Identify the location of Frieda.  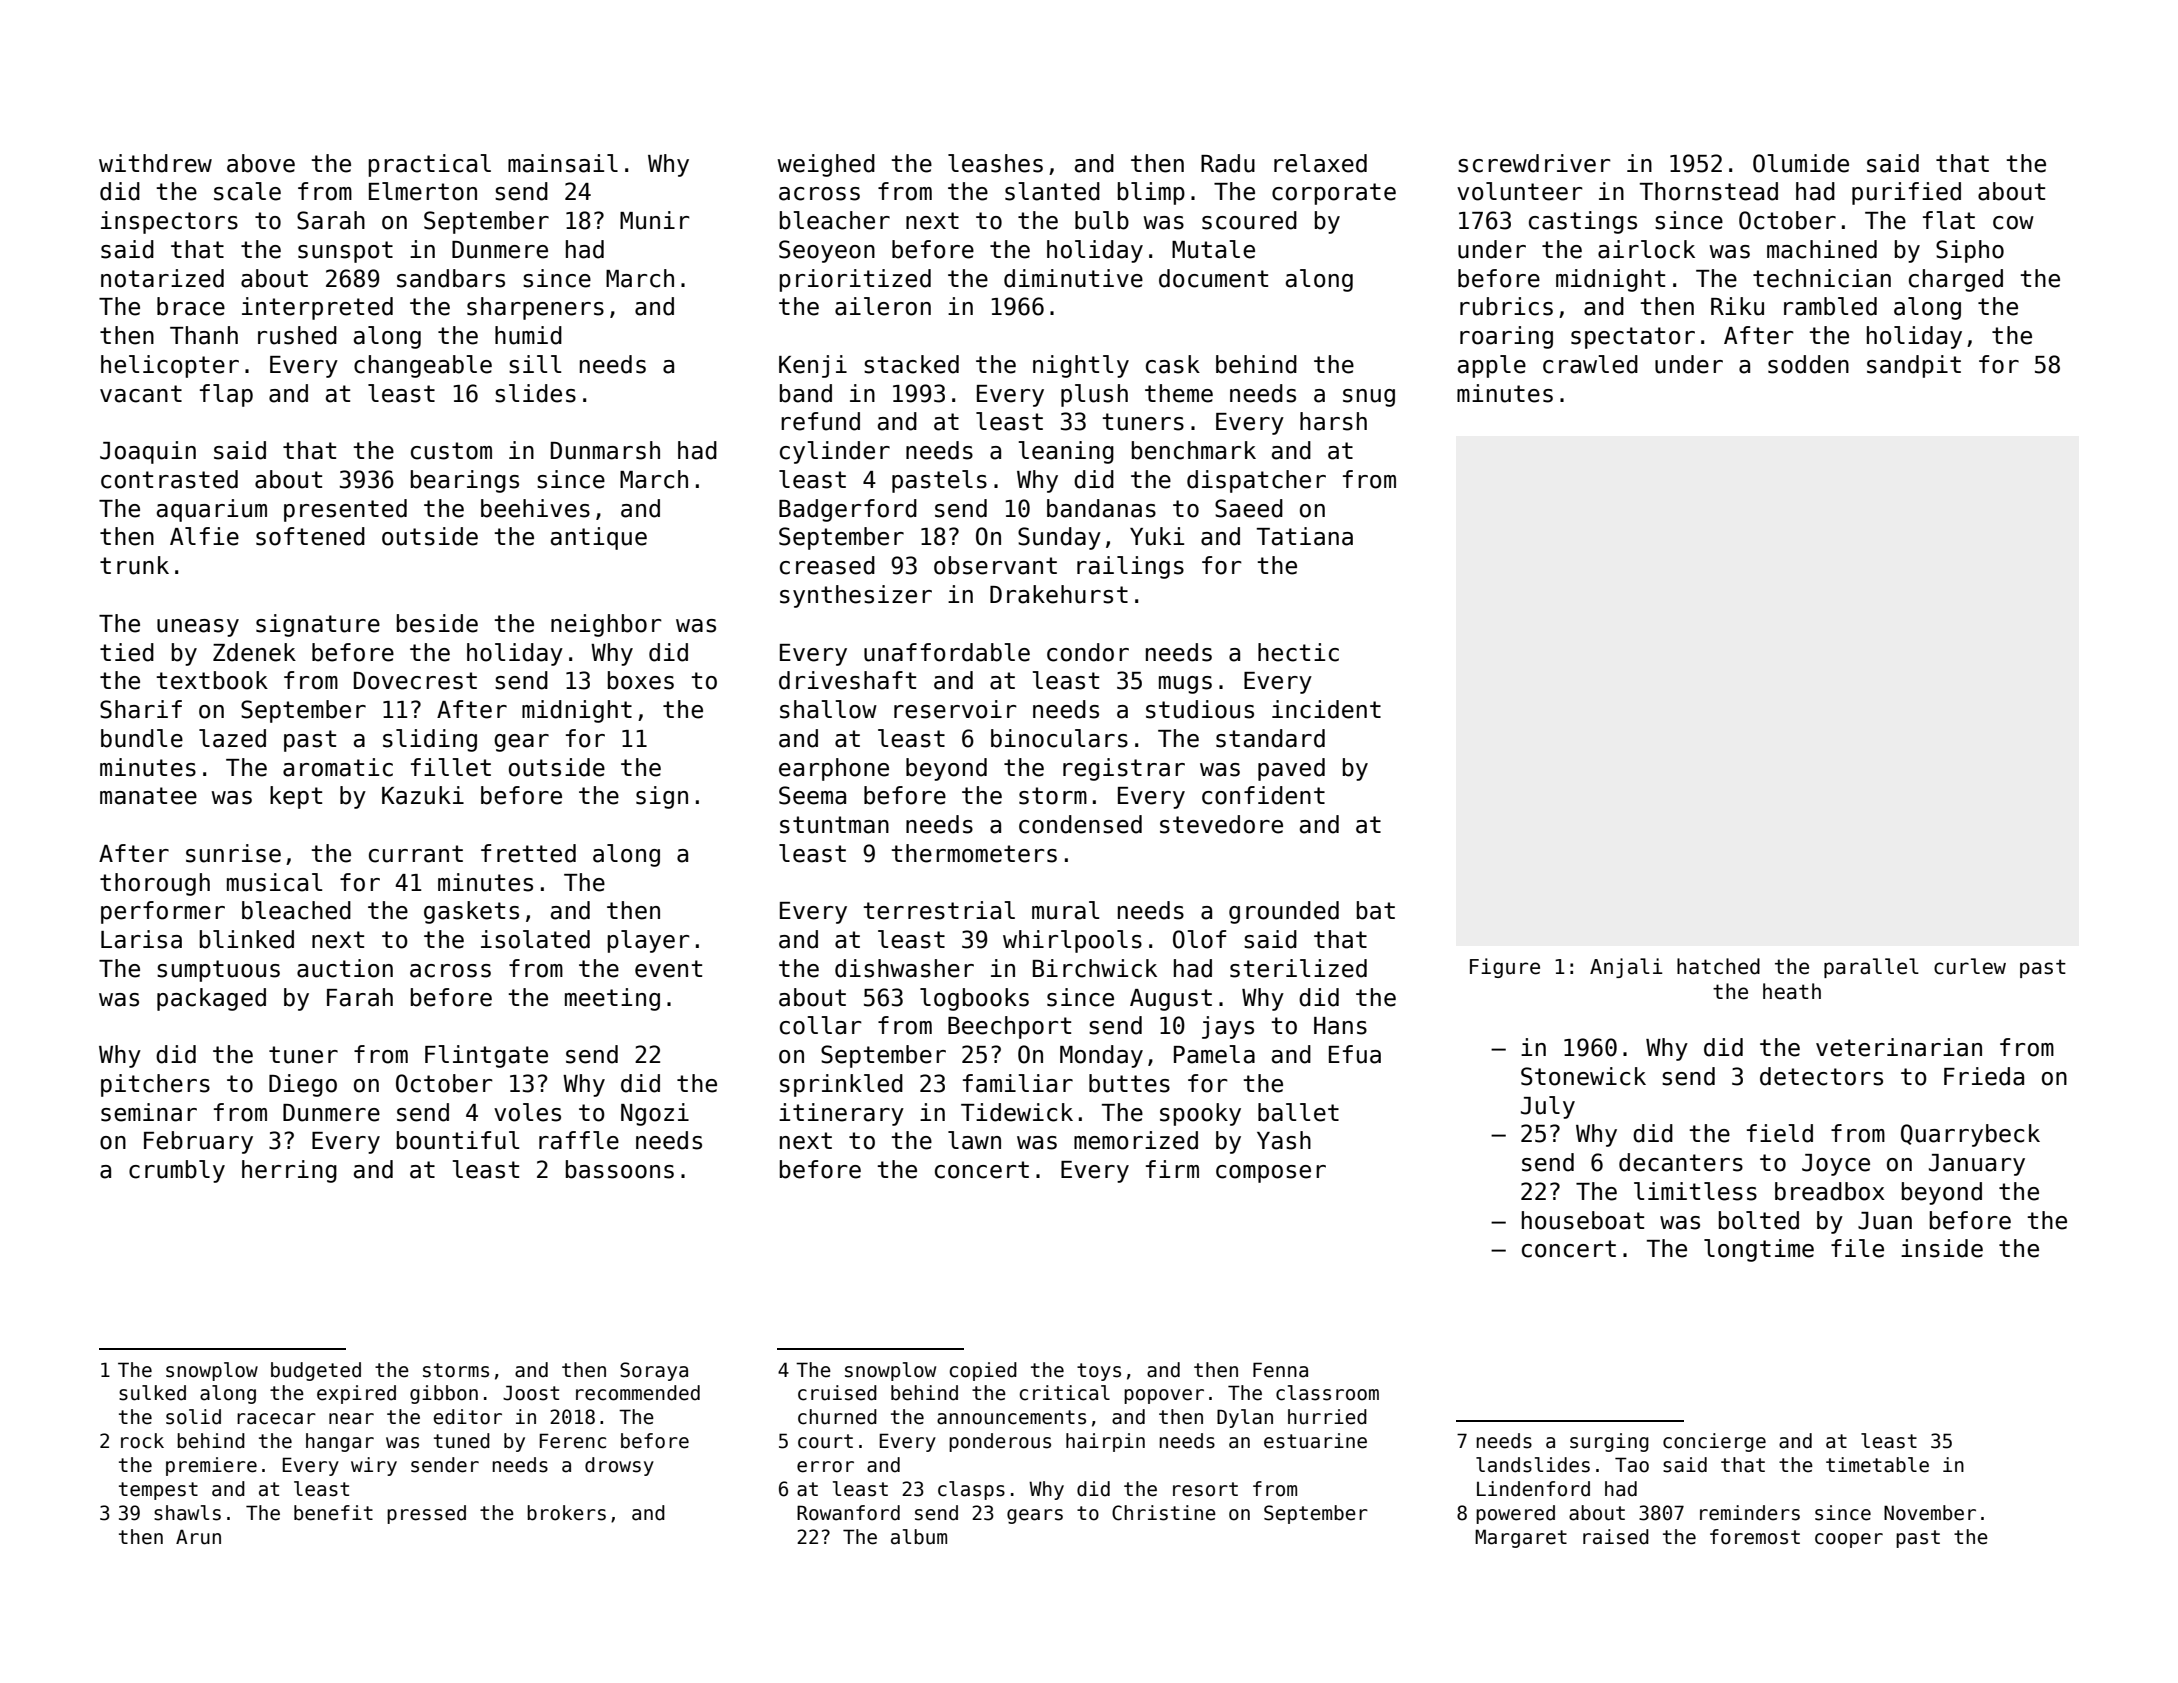
(1984, 1076).
